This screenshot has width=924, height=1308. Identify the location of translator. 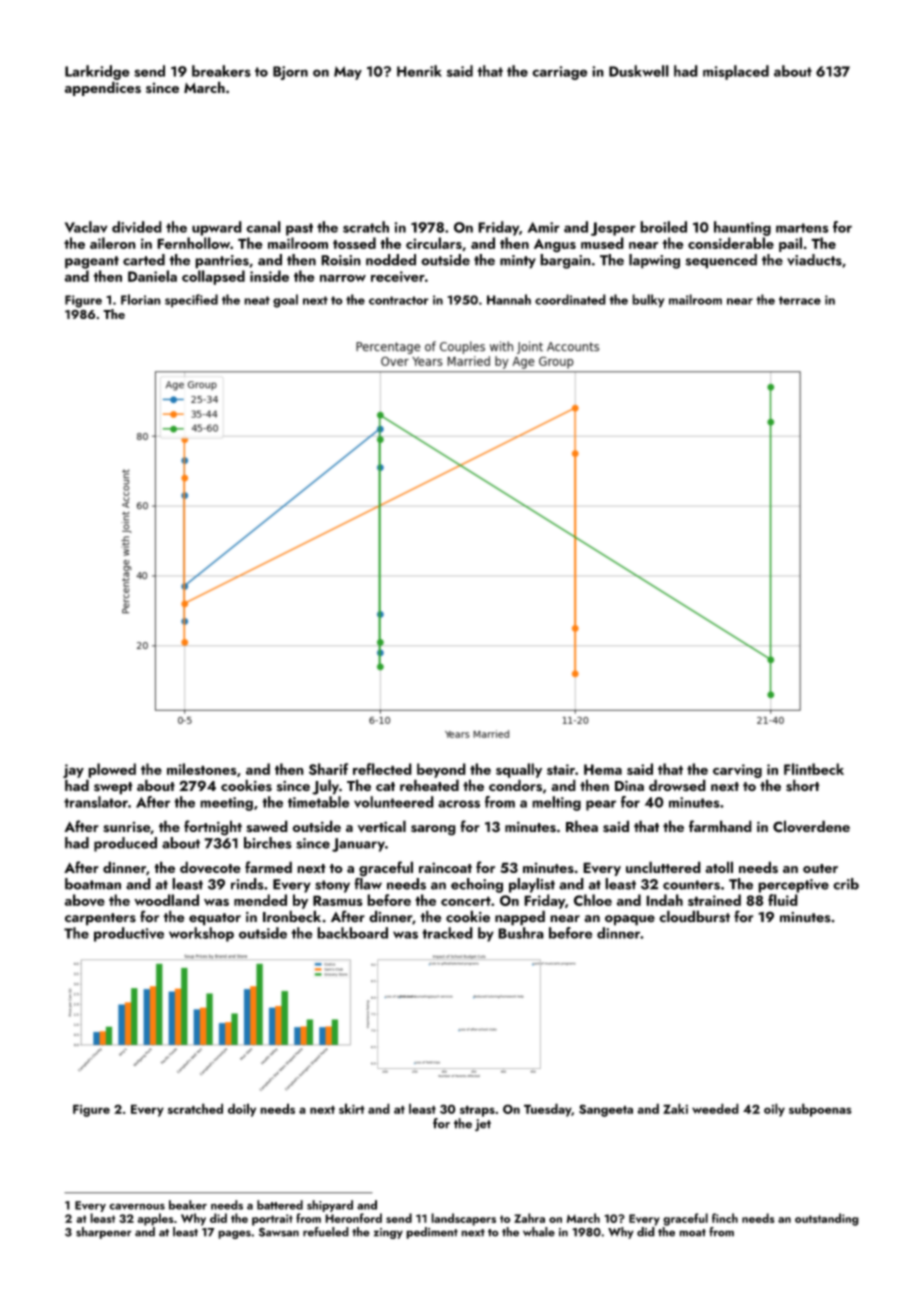
(96, 802).
